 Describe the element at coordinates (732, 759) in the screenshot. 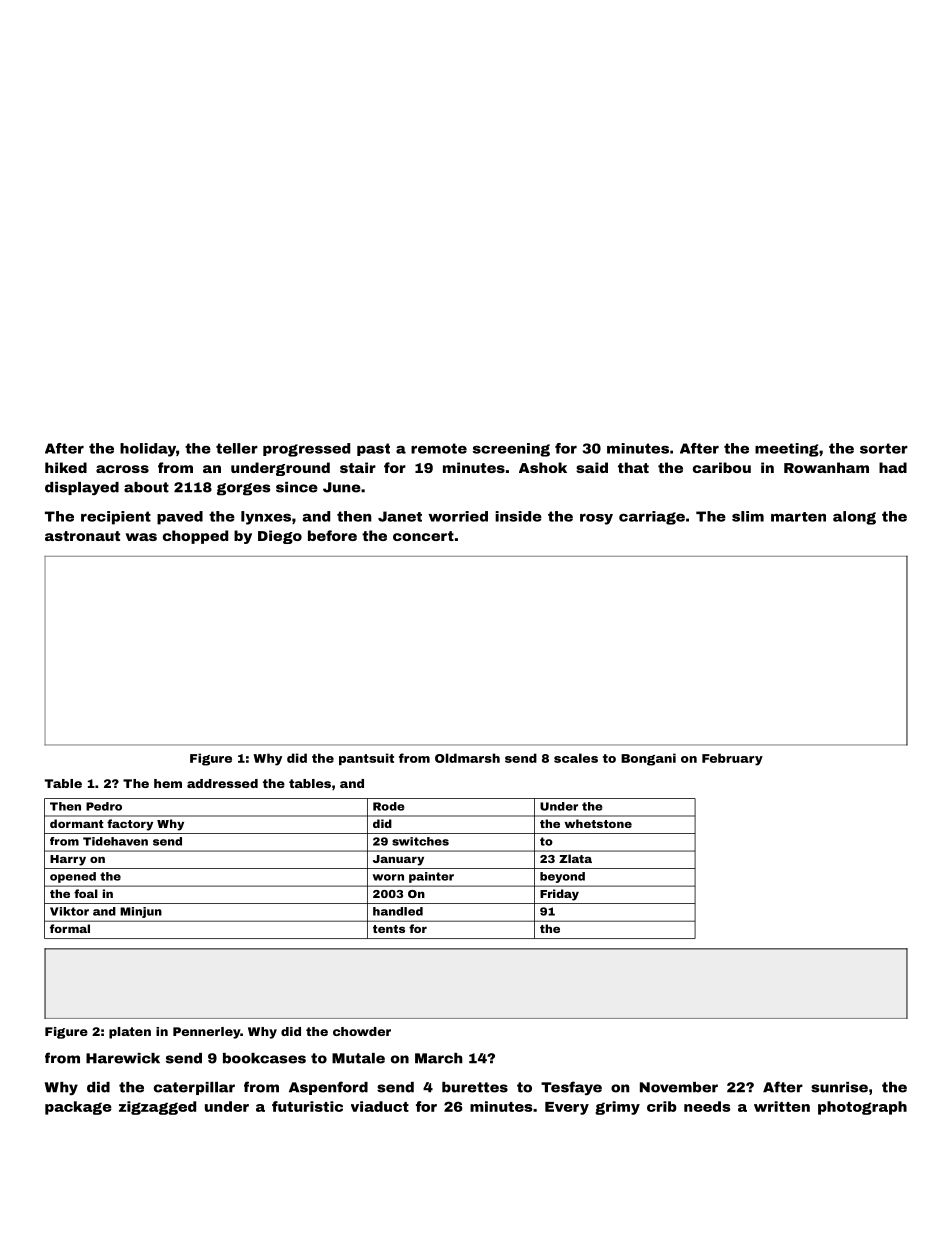

I see `February` at that location.
